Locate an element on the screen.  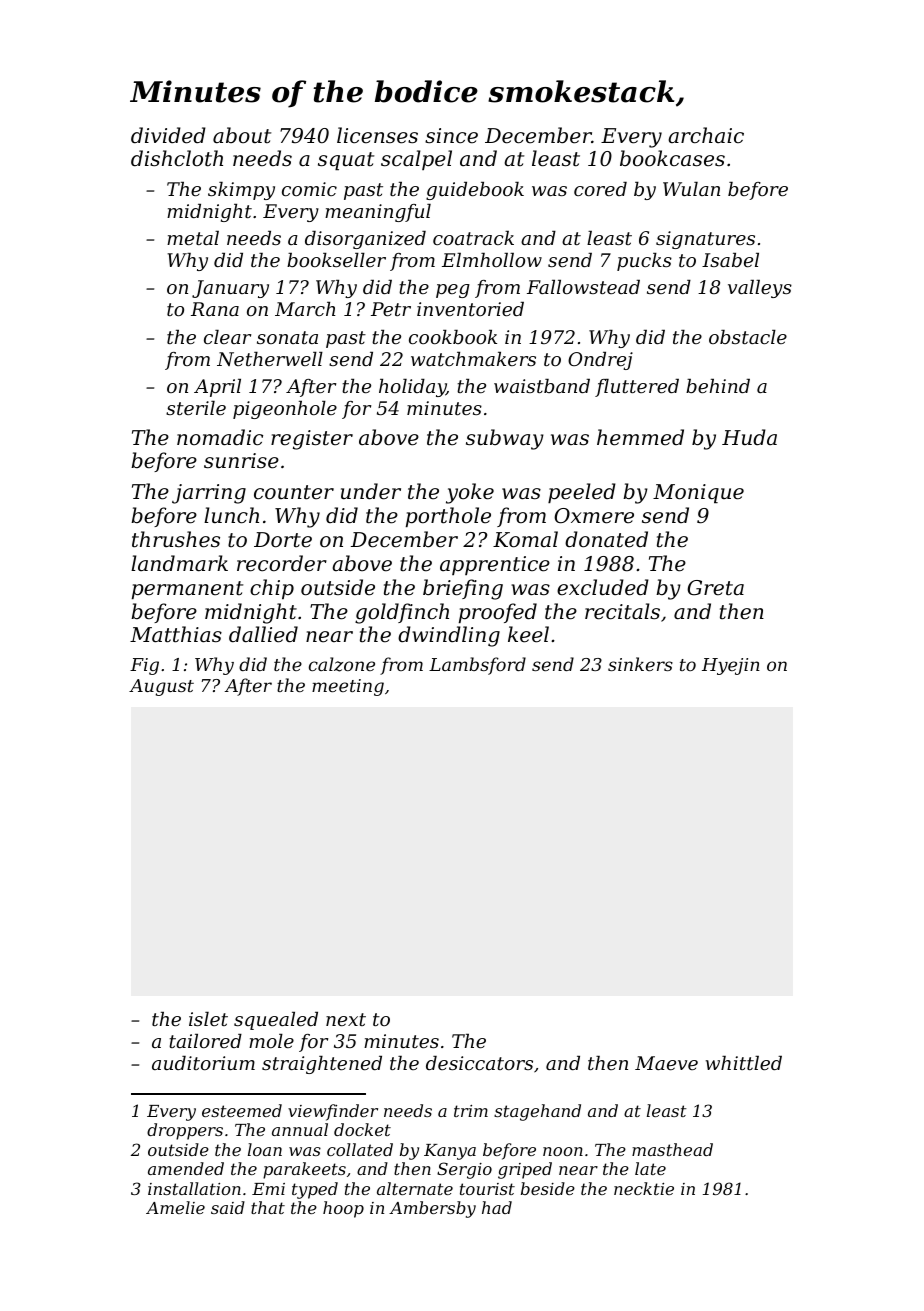
next is located at coordinates (346, 1019).
